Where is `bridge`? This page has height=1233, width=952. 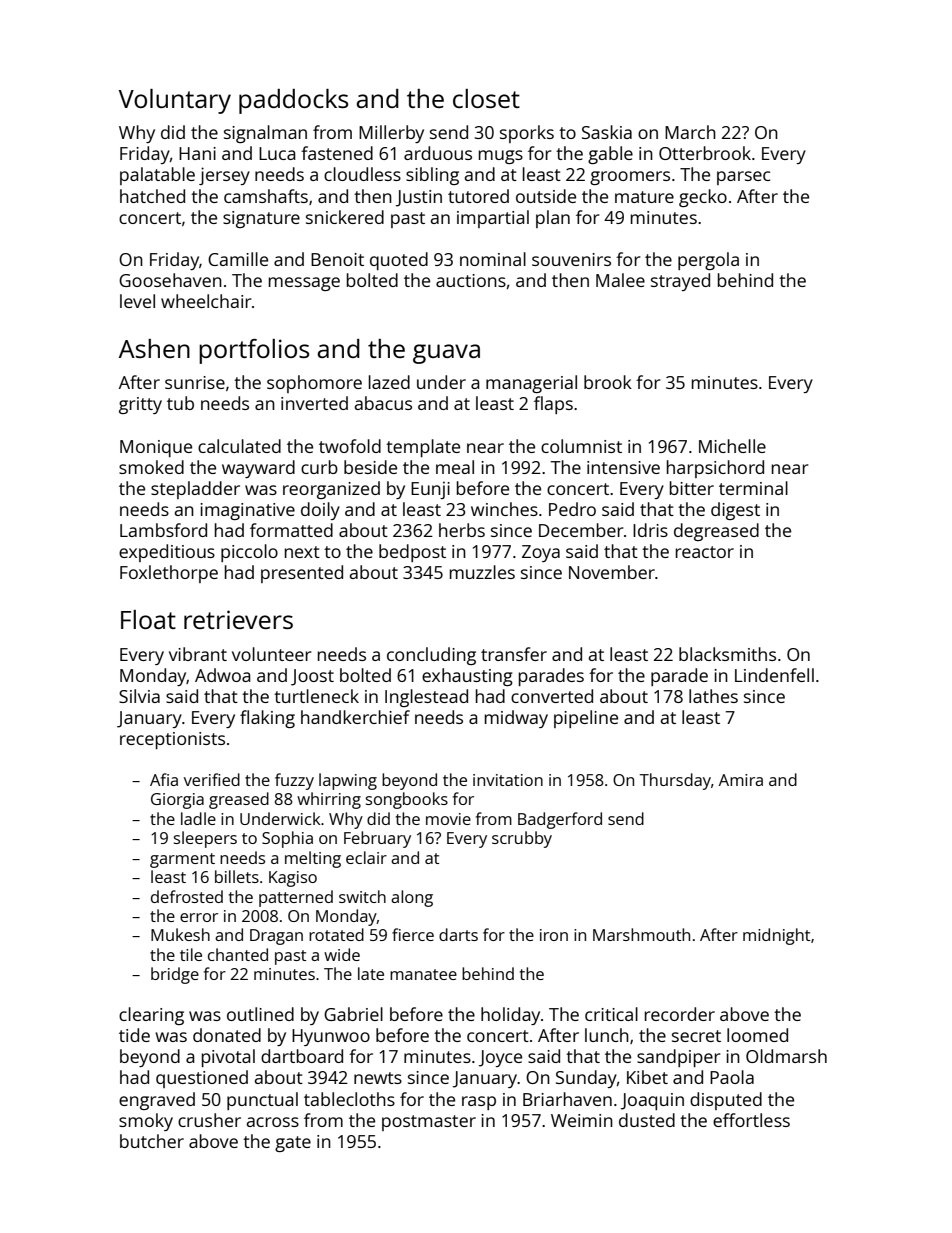 bridge is located at coordinates (175, 975).
